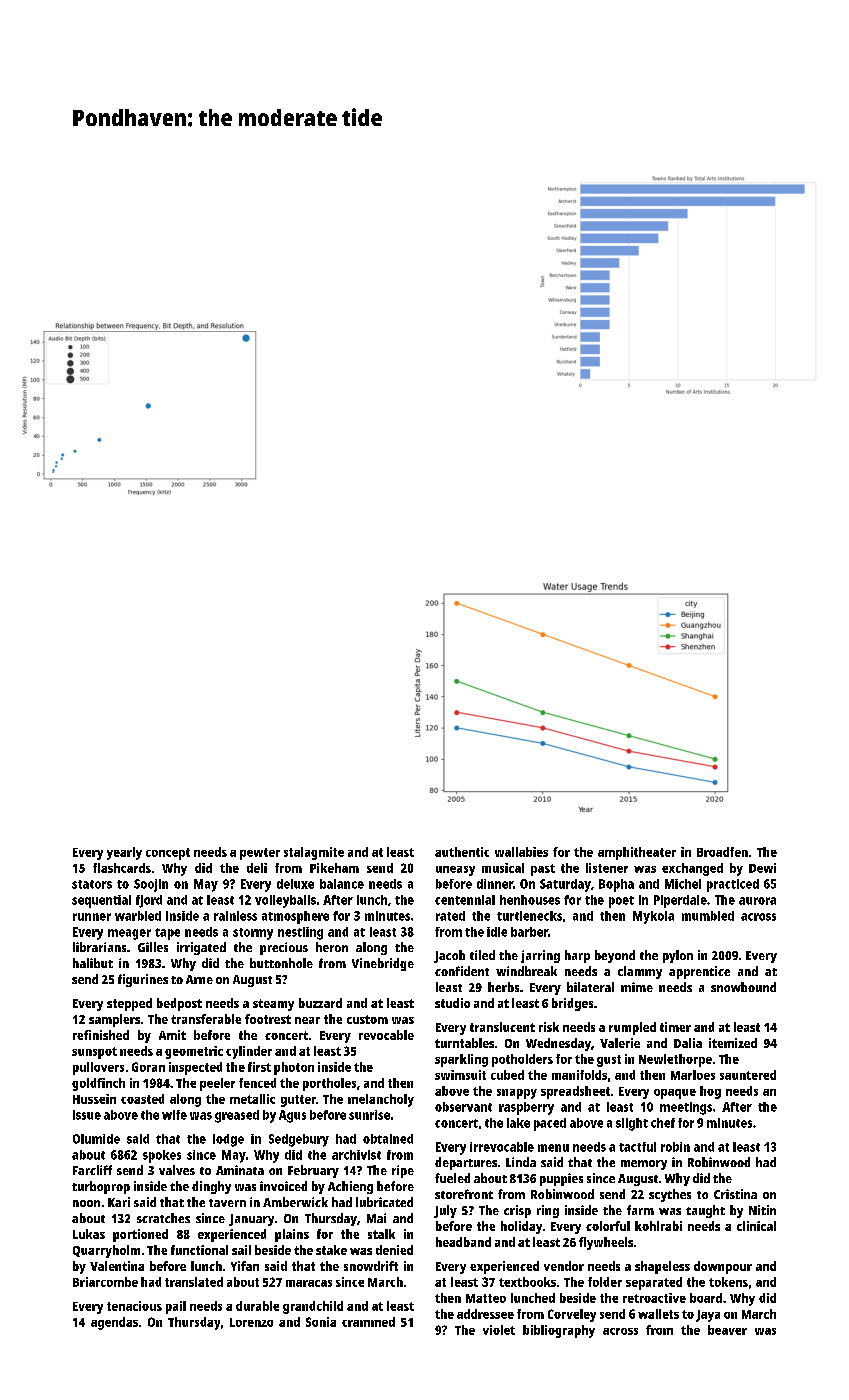 This page has height=1400, width=849. What do you see at coordinates (96, 1139) in the page?
I see `Olumide` at bounding box center [96, 1139].
